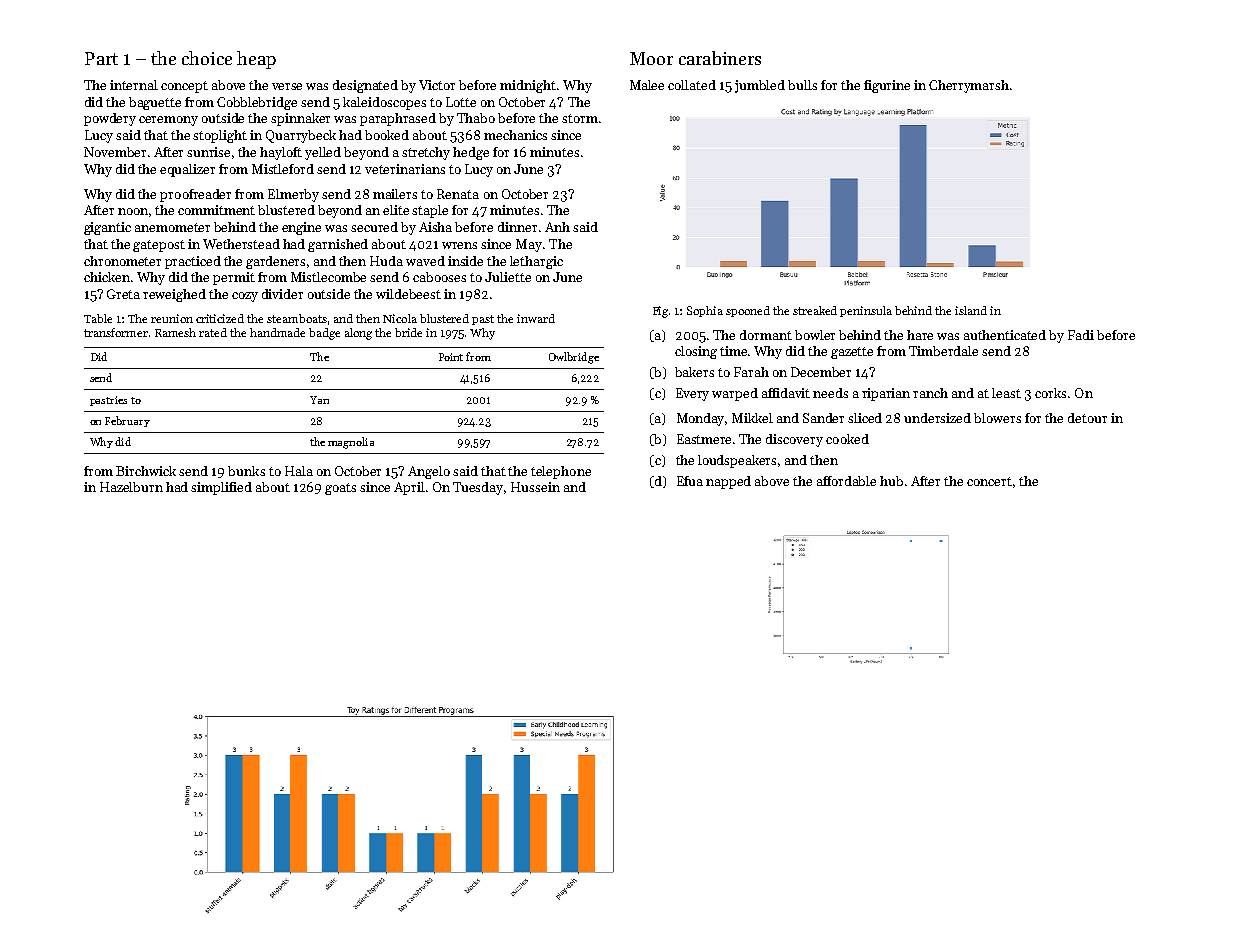  What do you see at coordinates (517, 227) in the page?
I see `dinner` at bounding box center [517, 227].
